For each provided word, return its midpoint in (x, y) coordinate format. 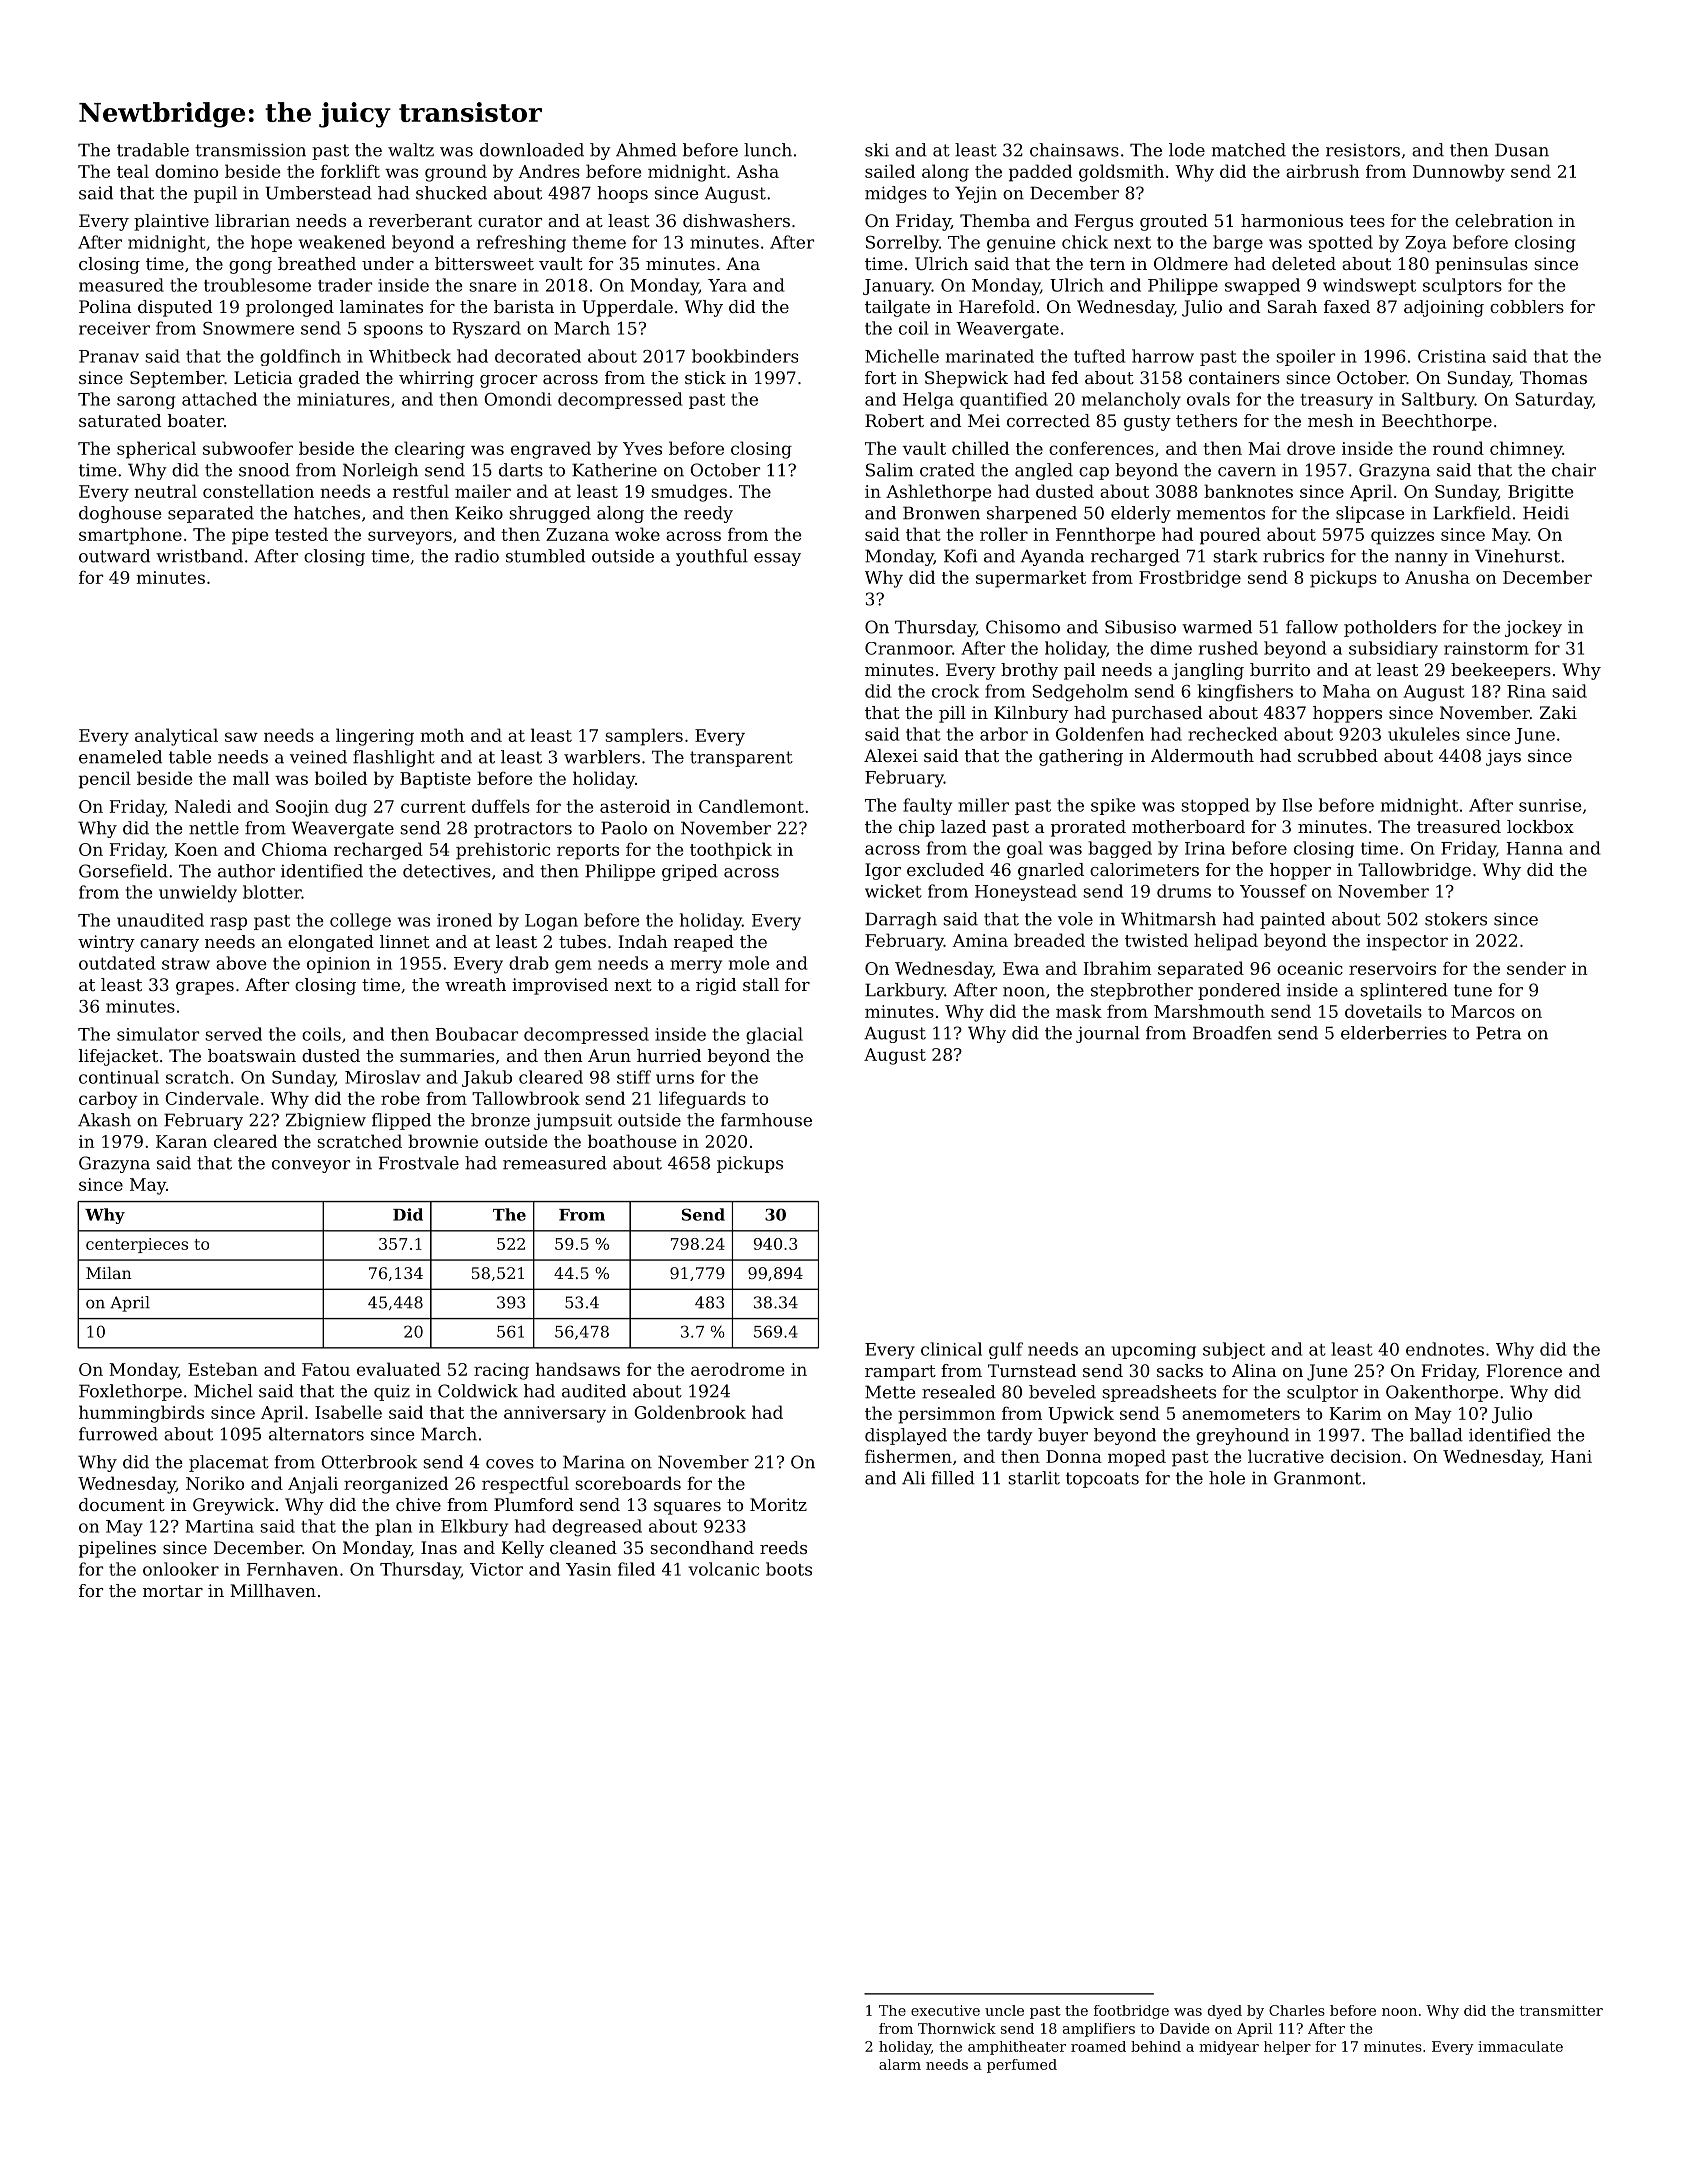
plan (393, 1527)
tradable (153, 150)
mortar (173, 1591)
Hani (1571, 1456)
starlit (1034, 1478)
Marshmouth (1209, 1011)
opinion (338, 965)
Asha (757, 171)
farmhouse (766, 1120)
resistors (1363, 150)
